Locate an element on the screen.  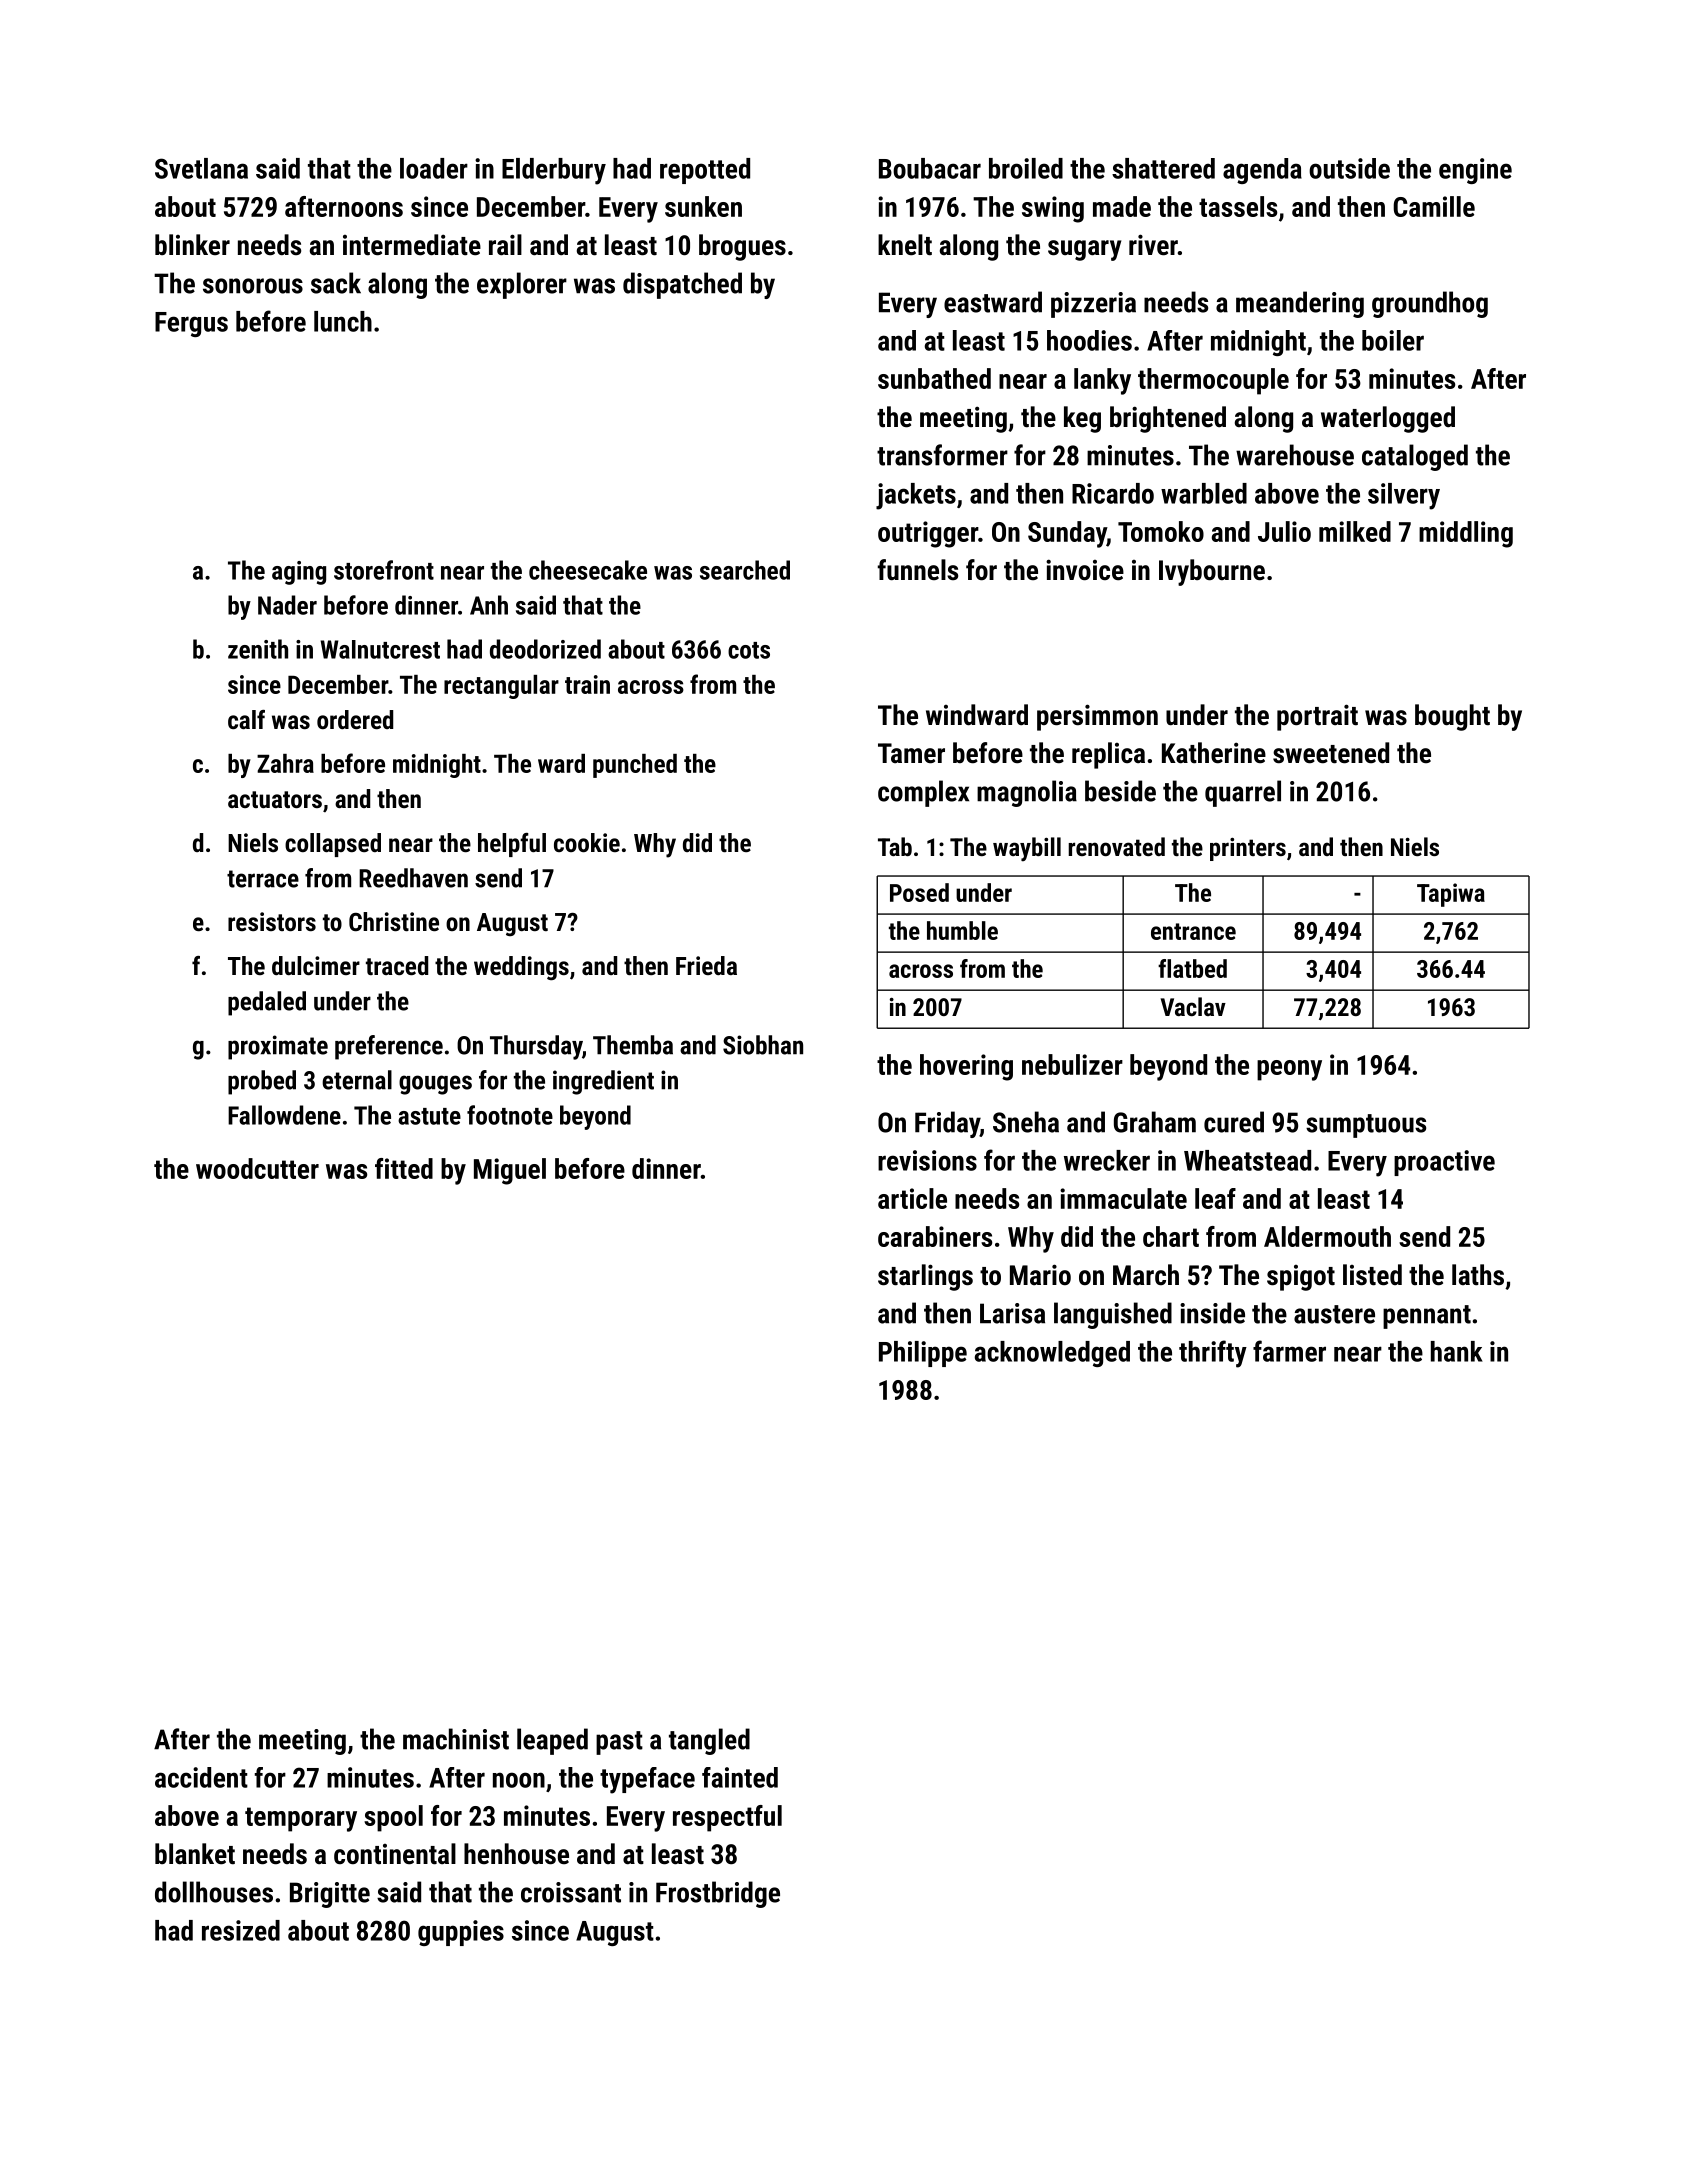
Tapiwa is located at coordinates (1451, 895).
